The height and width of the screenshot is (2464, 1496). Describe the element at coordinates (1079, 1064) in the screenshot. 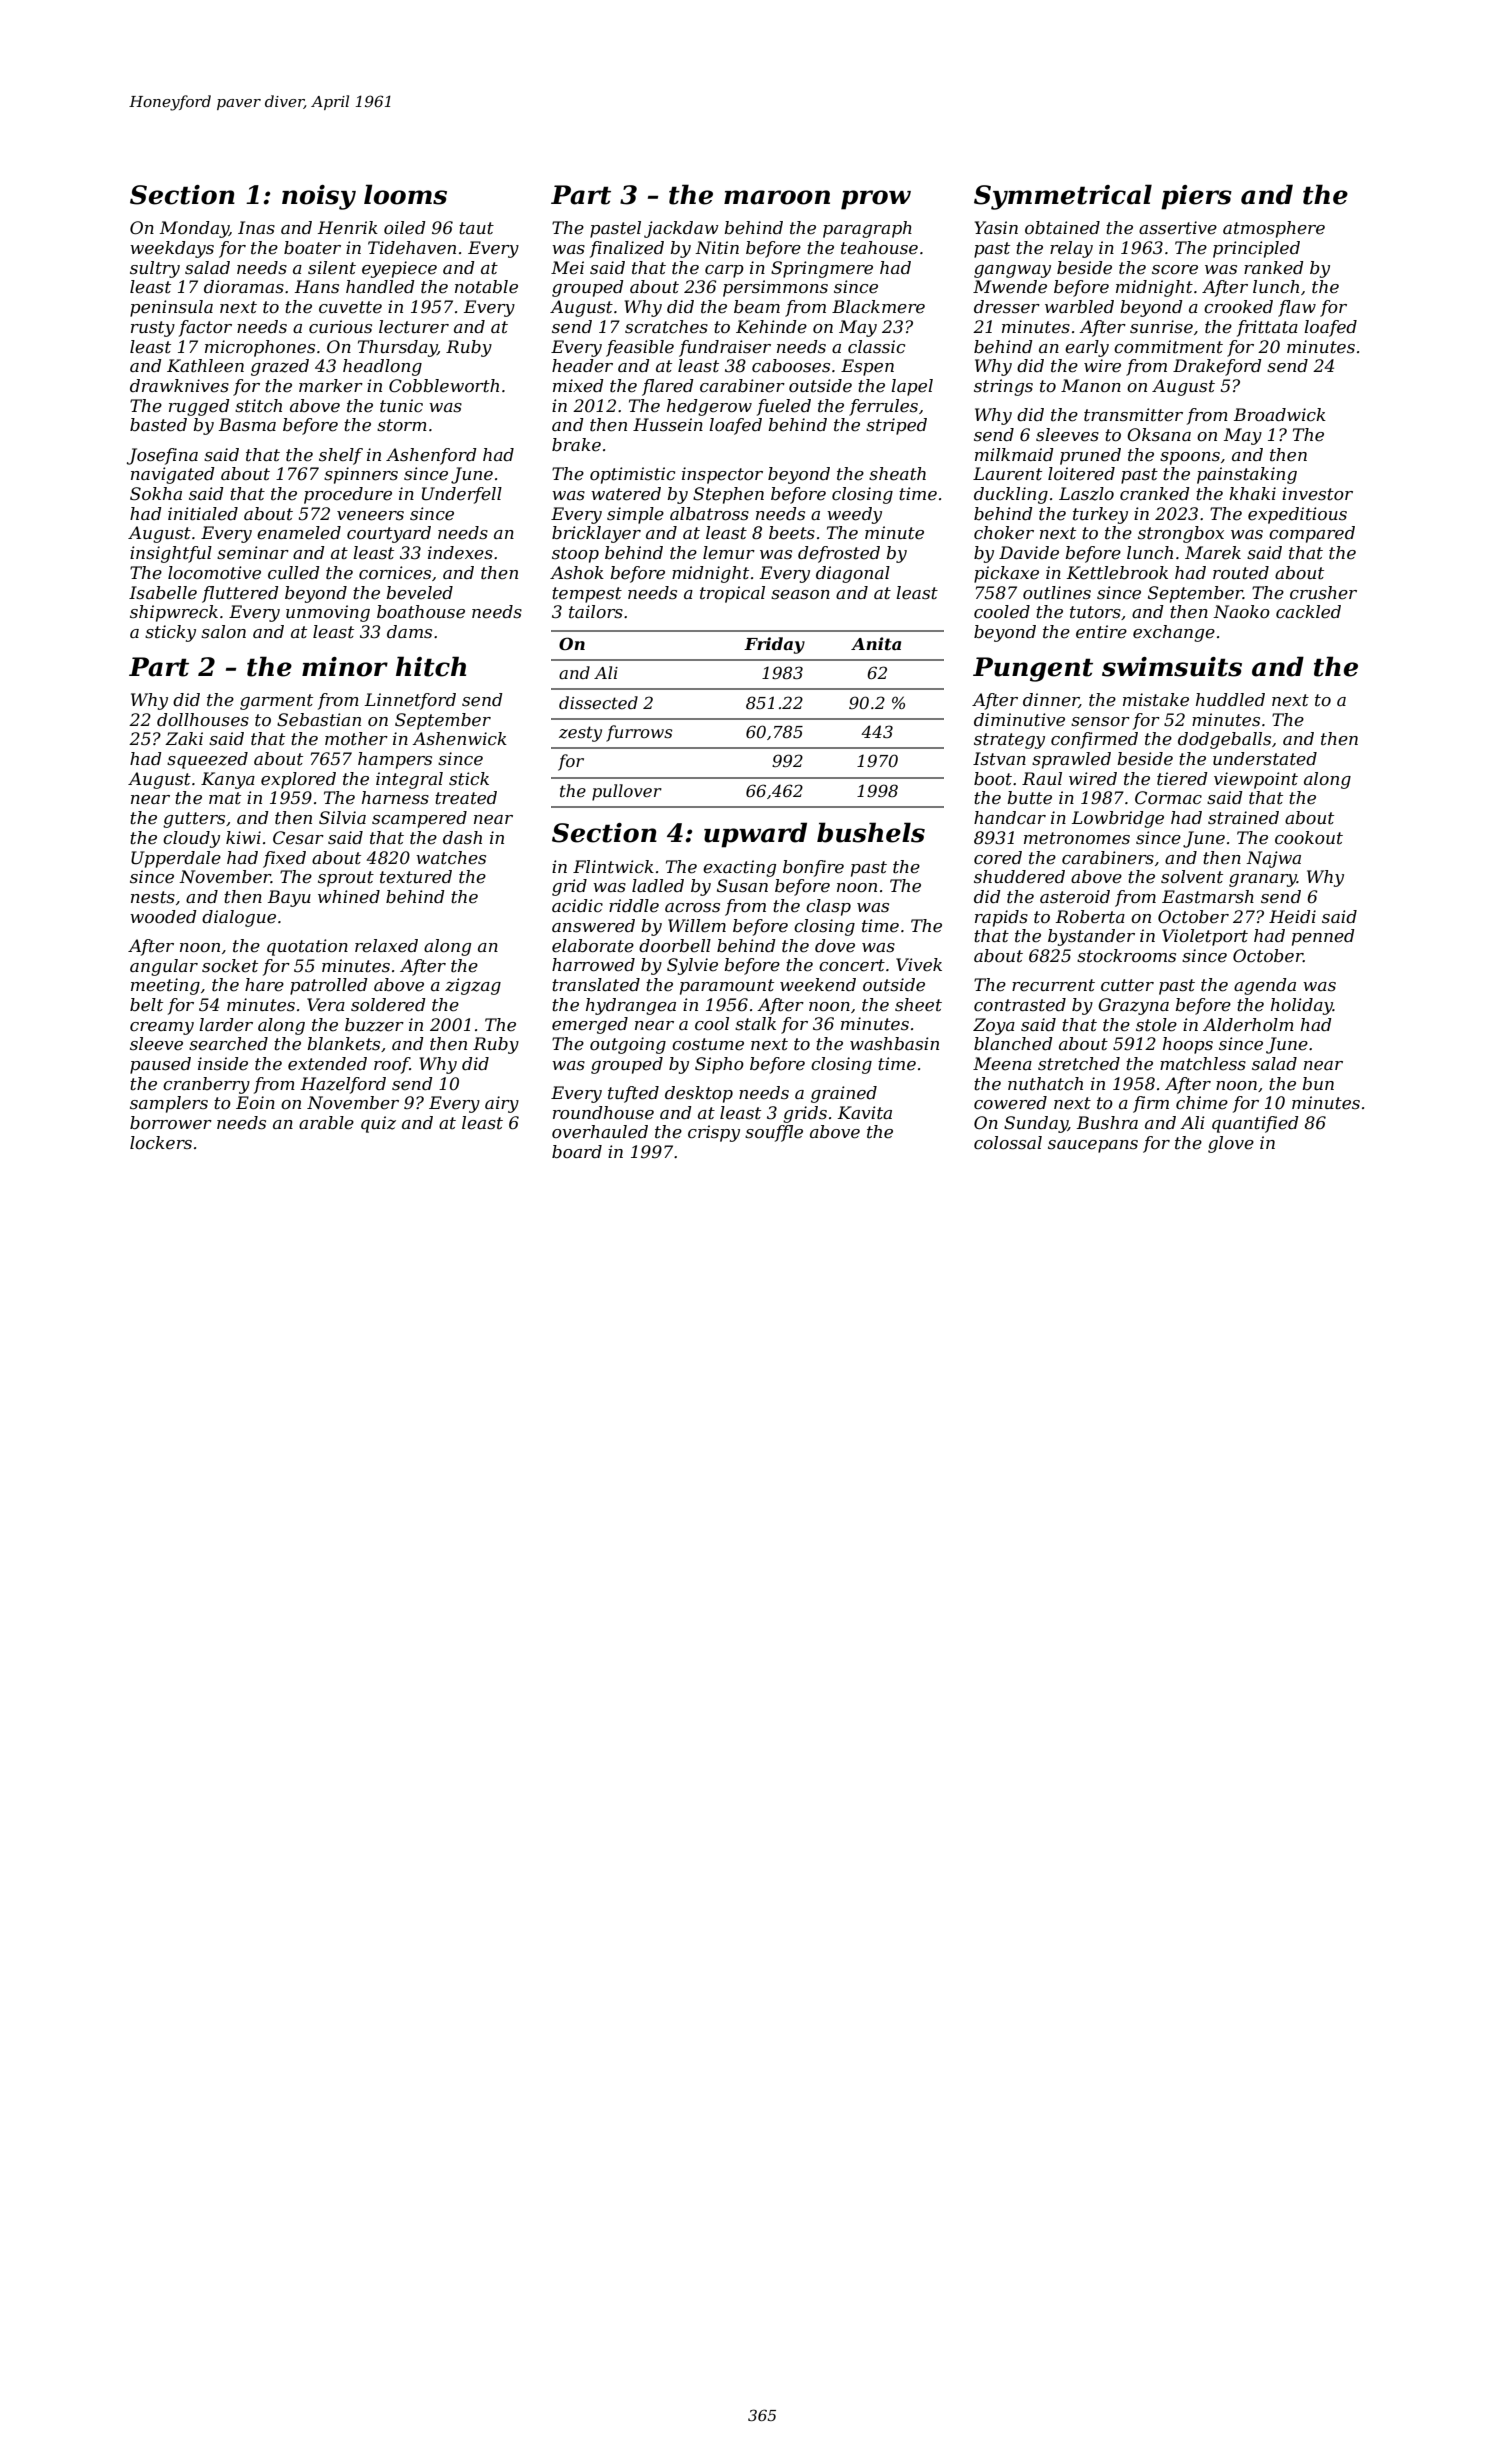

I see `stretched` at that location.
